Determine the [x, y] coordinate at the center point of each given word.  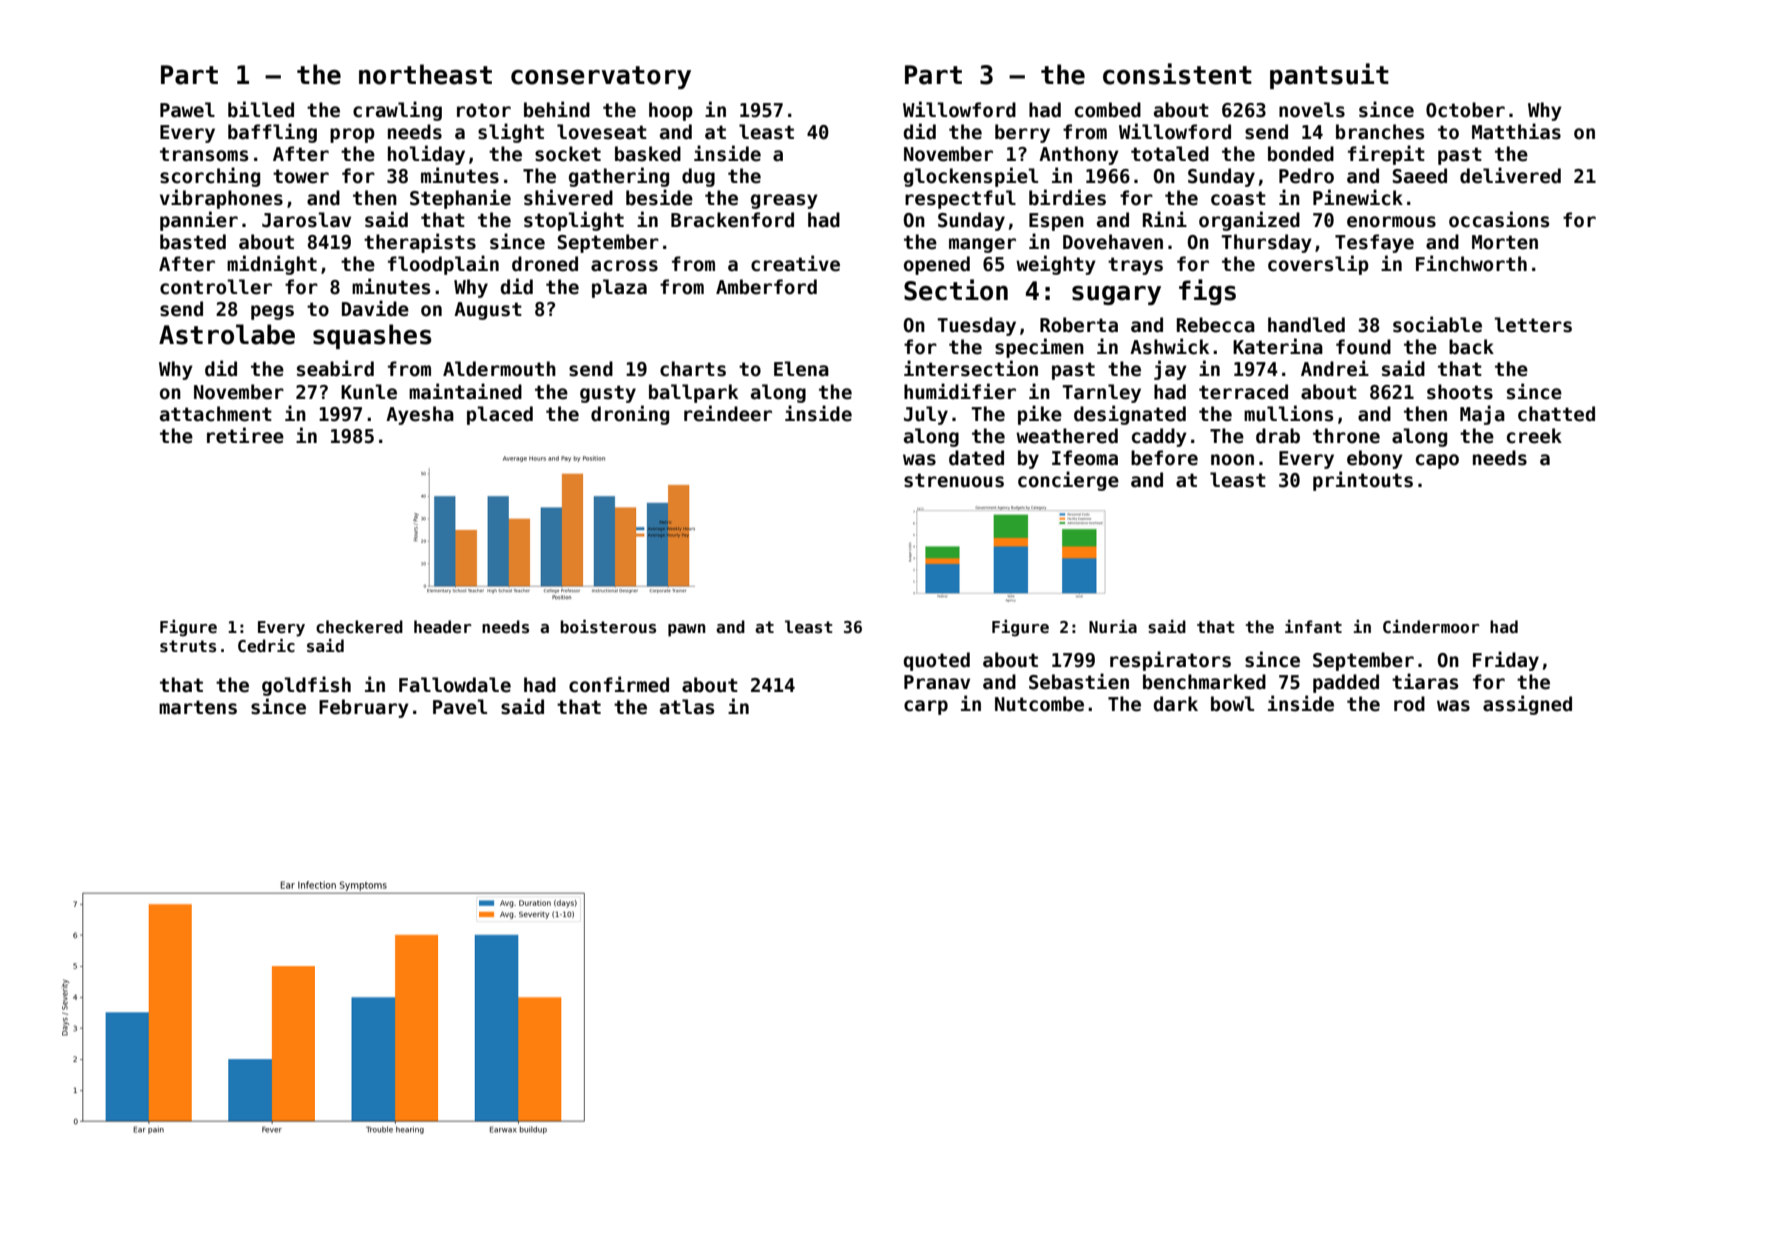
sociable [1437, 324]
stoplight [574, 221]
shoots [1460, 392]
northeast [425, 74]
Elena [801, 369]
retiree [245, 435]
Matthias [1516, 131]
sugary [1116, 295]
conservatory [601, 77]
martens [198, 707]
